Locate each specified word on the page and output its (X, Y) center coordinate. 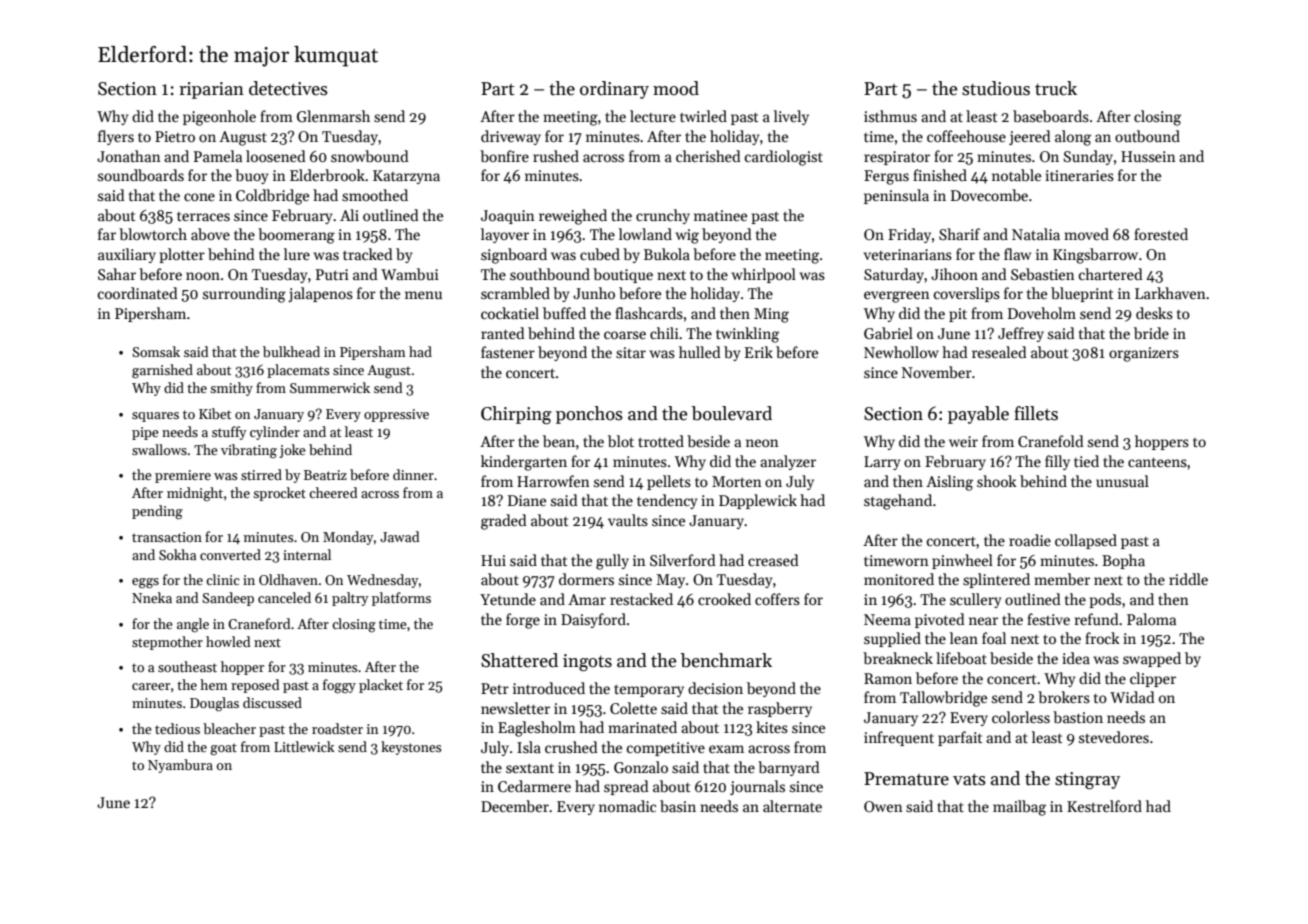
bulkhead (291, 351)
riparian (211, 90)
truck (1056, 88)
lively (791, 117)
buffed (564, 313)
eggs (145, 583)
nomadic (627, 806)
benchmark (726, 660)
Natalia (1036, 234)
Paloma (1151, 619)
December (515, 806)
